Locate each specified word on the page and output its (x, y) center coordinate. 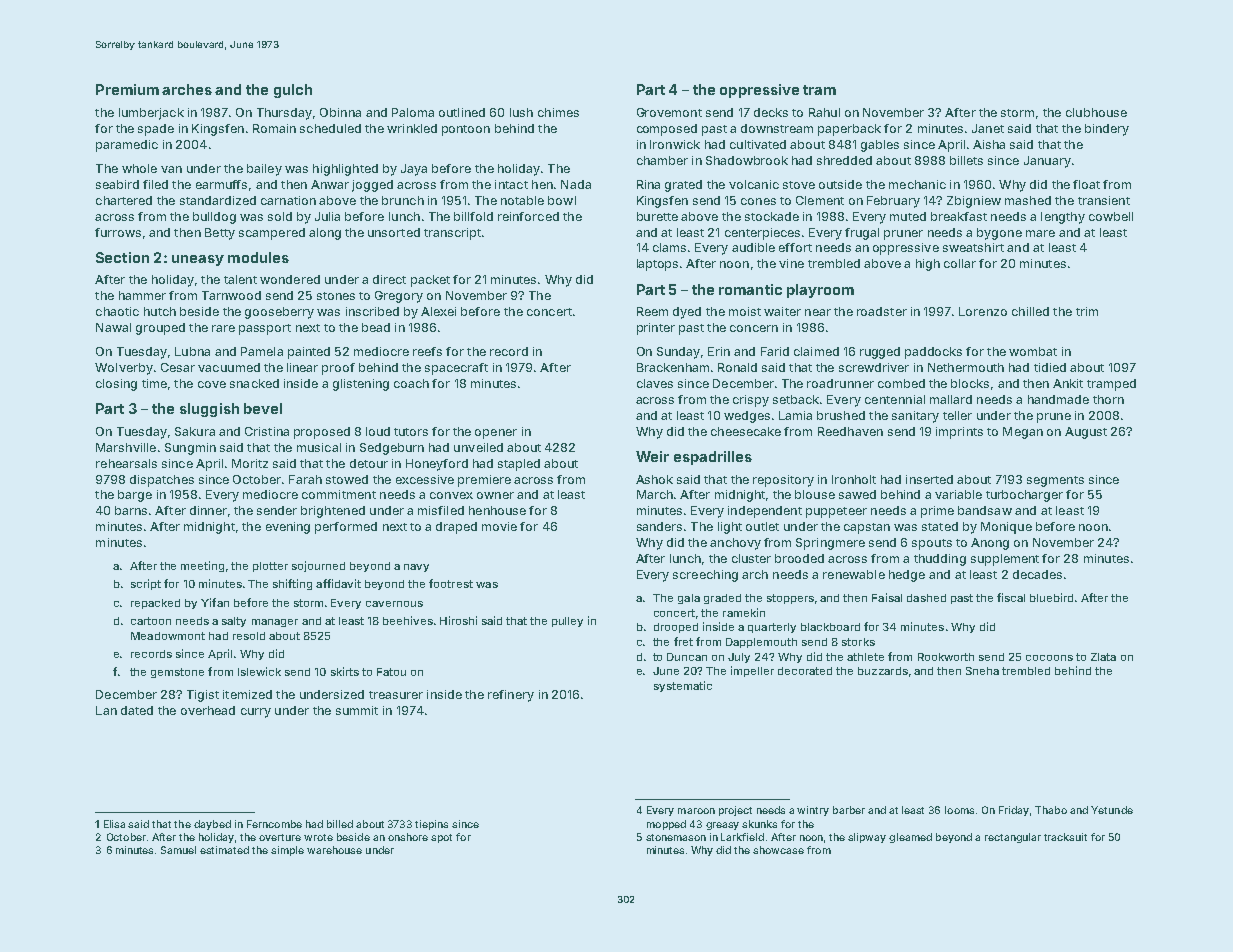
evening (288, 528)
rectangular (1013, 838)
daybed (212, 825)
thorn (1108, 399)
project (735, 811)
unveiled (478, 447)
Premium (127, 89)
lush (521, 112)
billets (966, 160)
